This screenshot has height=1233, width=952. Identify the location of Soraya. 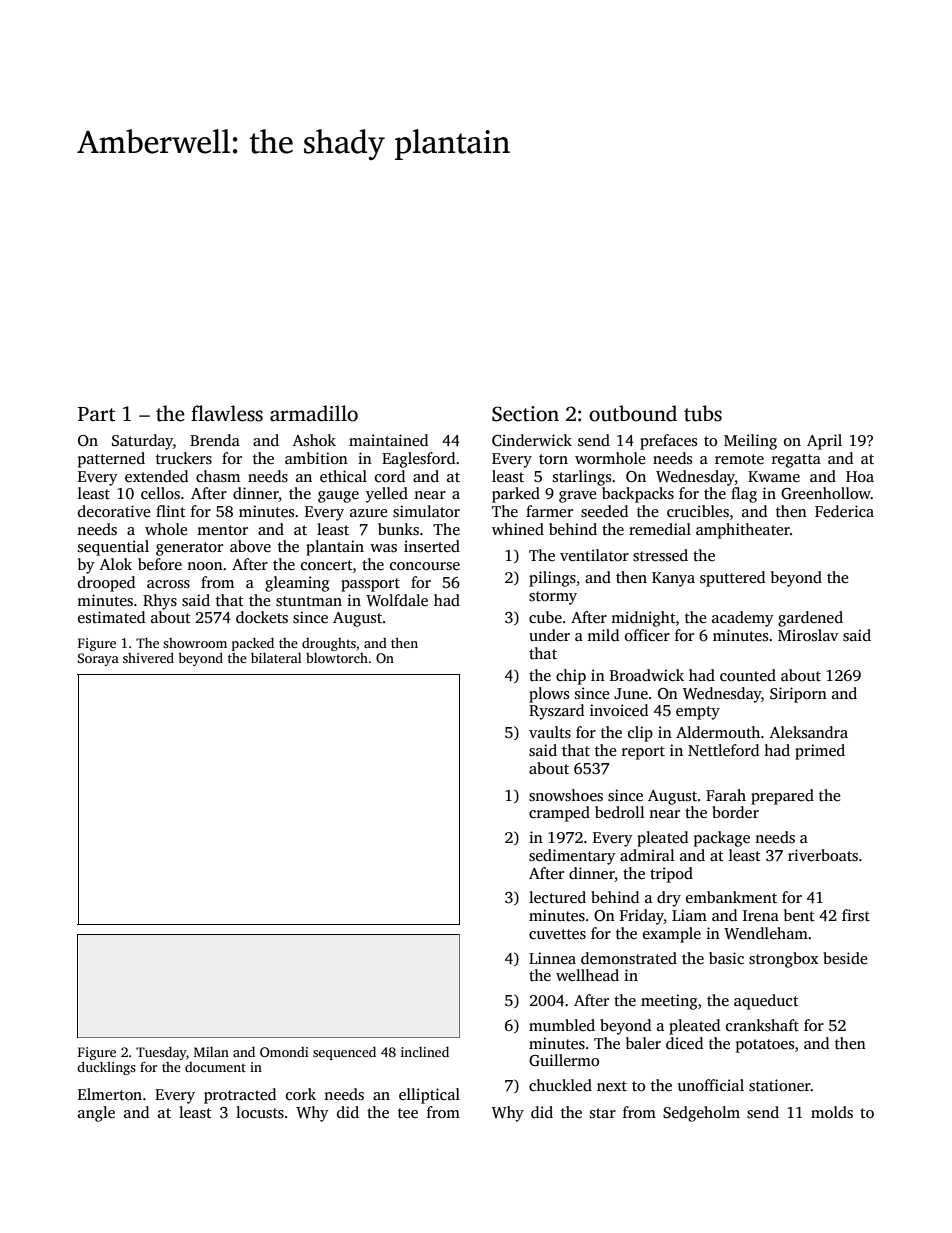
(98, 659).
